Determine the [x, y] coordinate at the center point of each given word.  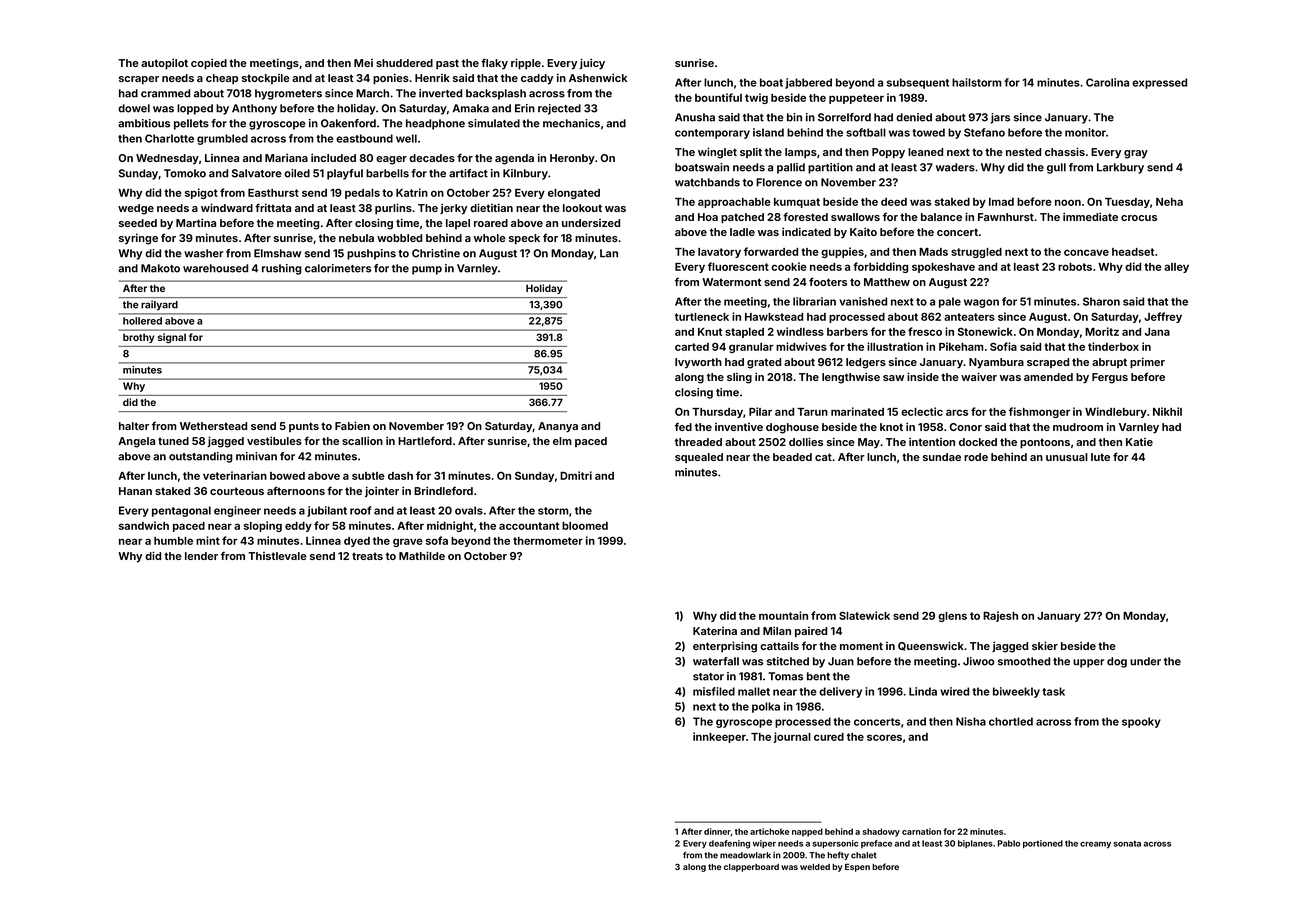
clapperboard [751, 868]
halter [134, 426]
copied [209, 64]
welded [815, 867]
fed [683, 426]
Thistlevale [277, 556]
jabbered [808, 83]
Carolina [1107, 82]
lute [1100, 457]
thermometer [548, 541]
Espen [857, 868]
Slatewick [864, 615]
